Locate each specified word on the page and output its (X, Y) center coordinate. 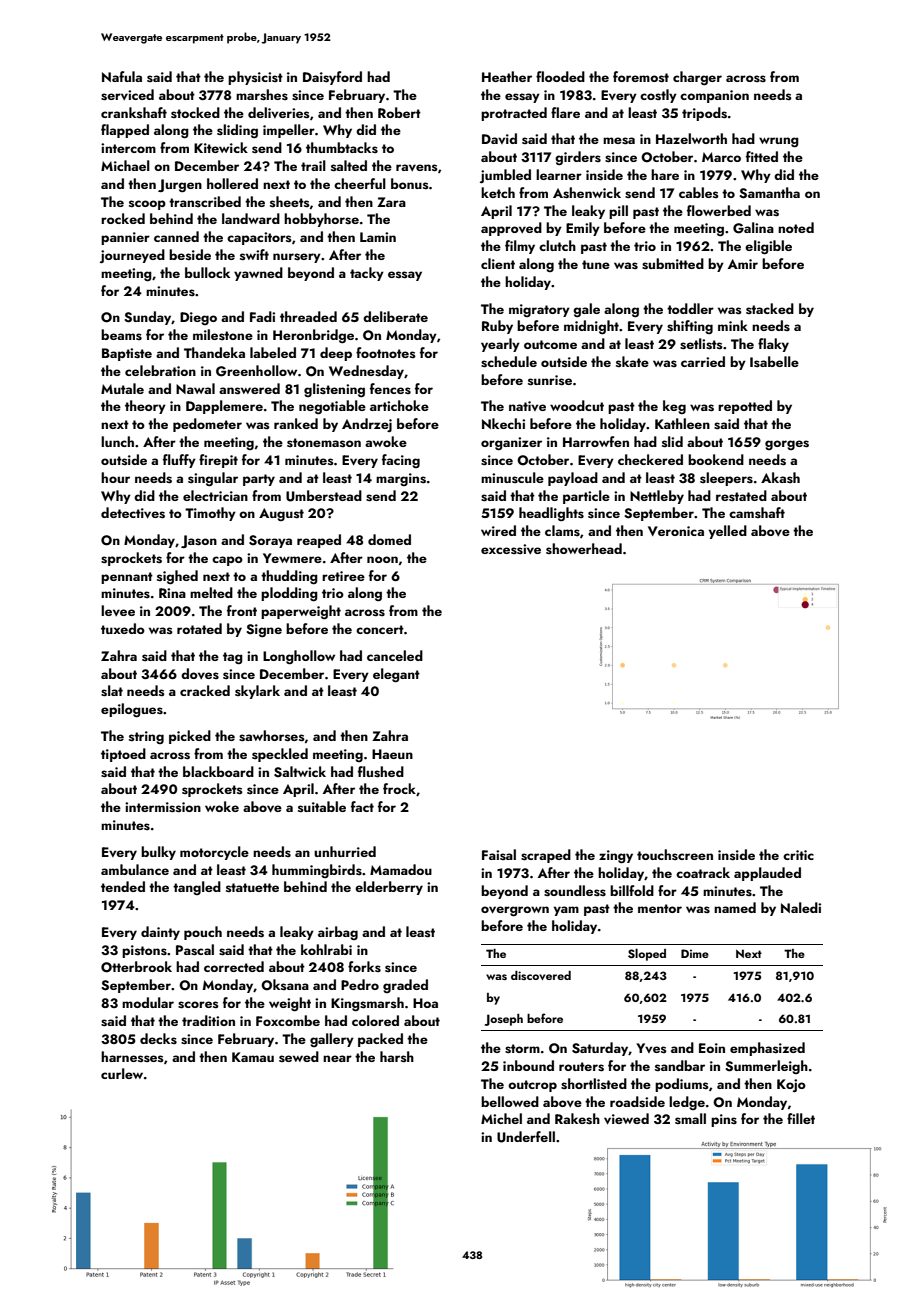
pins (724, 1120)
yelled (728, 532)
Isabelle (774, 362)
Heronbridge (313, 336)
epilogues (132, 710)
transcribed (205, 202)
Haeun (392, 754)
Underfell (526, 1137)
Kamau (253, 1057)
